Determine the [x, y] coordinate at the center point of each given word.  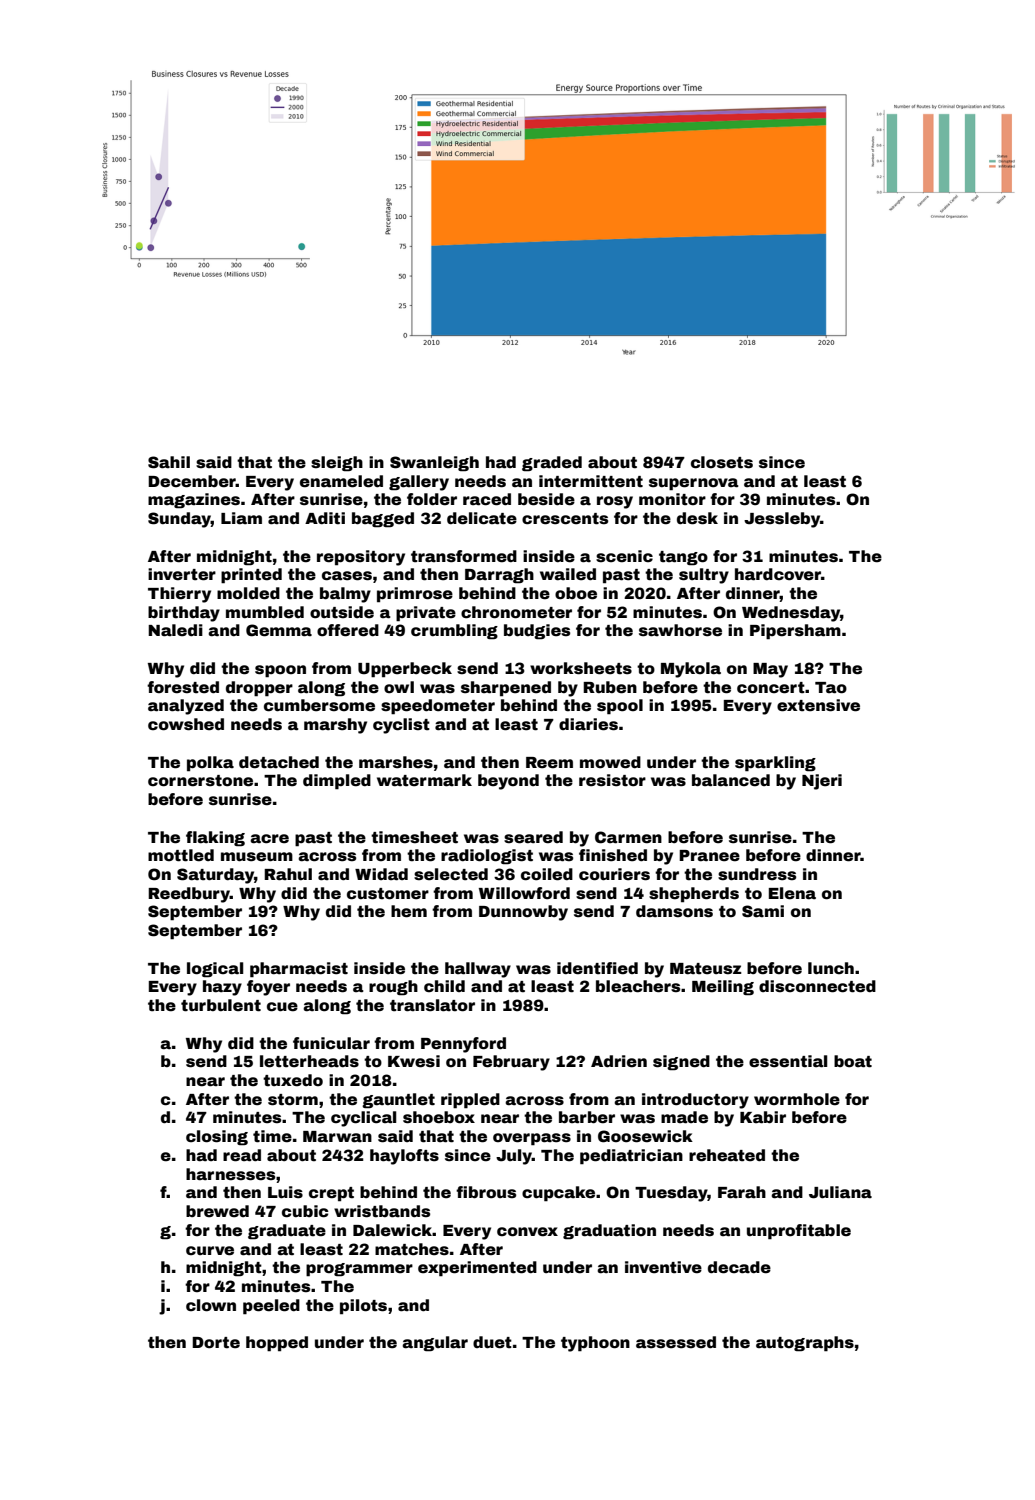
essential [788, 1061]
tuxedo [293, 1080]
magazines [194, 501]
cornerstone [200, 781]
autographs [805, 1344]
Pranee [709, 856]
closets [722, 462]
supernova [694, 484]
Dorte [216, 1343]
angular [435, 1344]
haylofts [404, 1157]
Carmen [628, 837]
